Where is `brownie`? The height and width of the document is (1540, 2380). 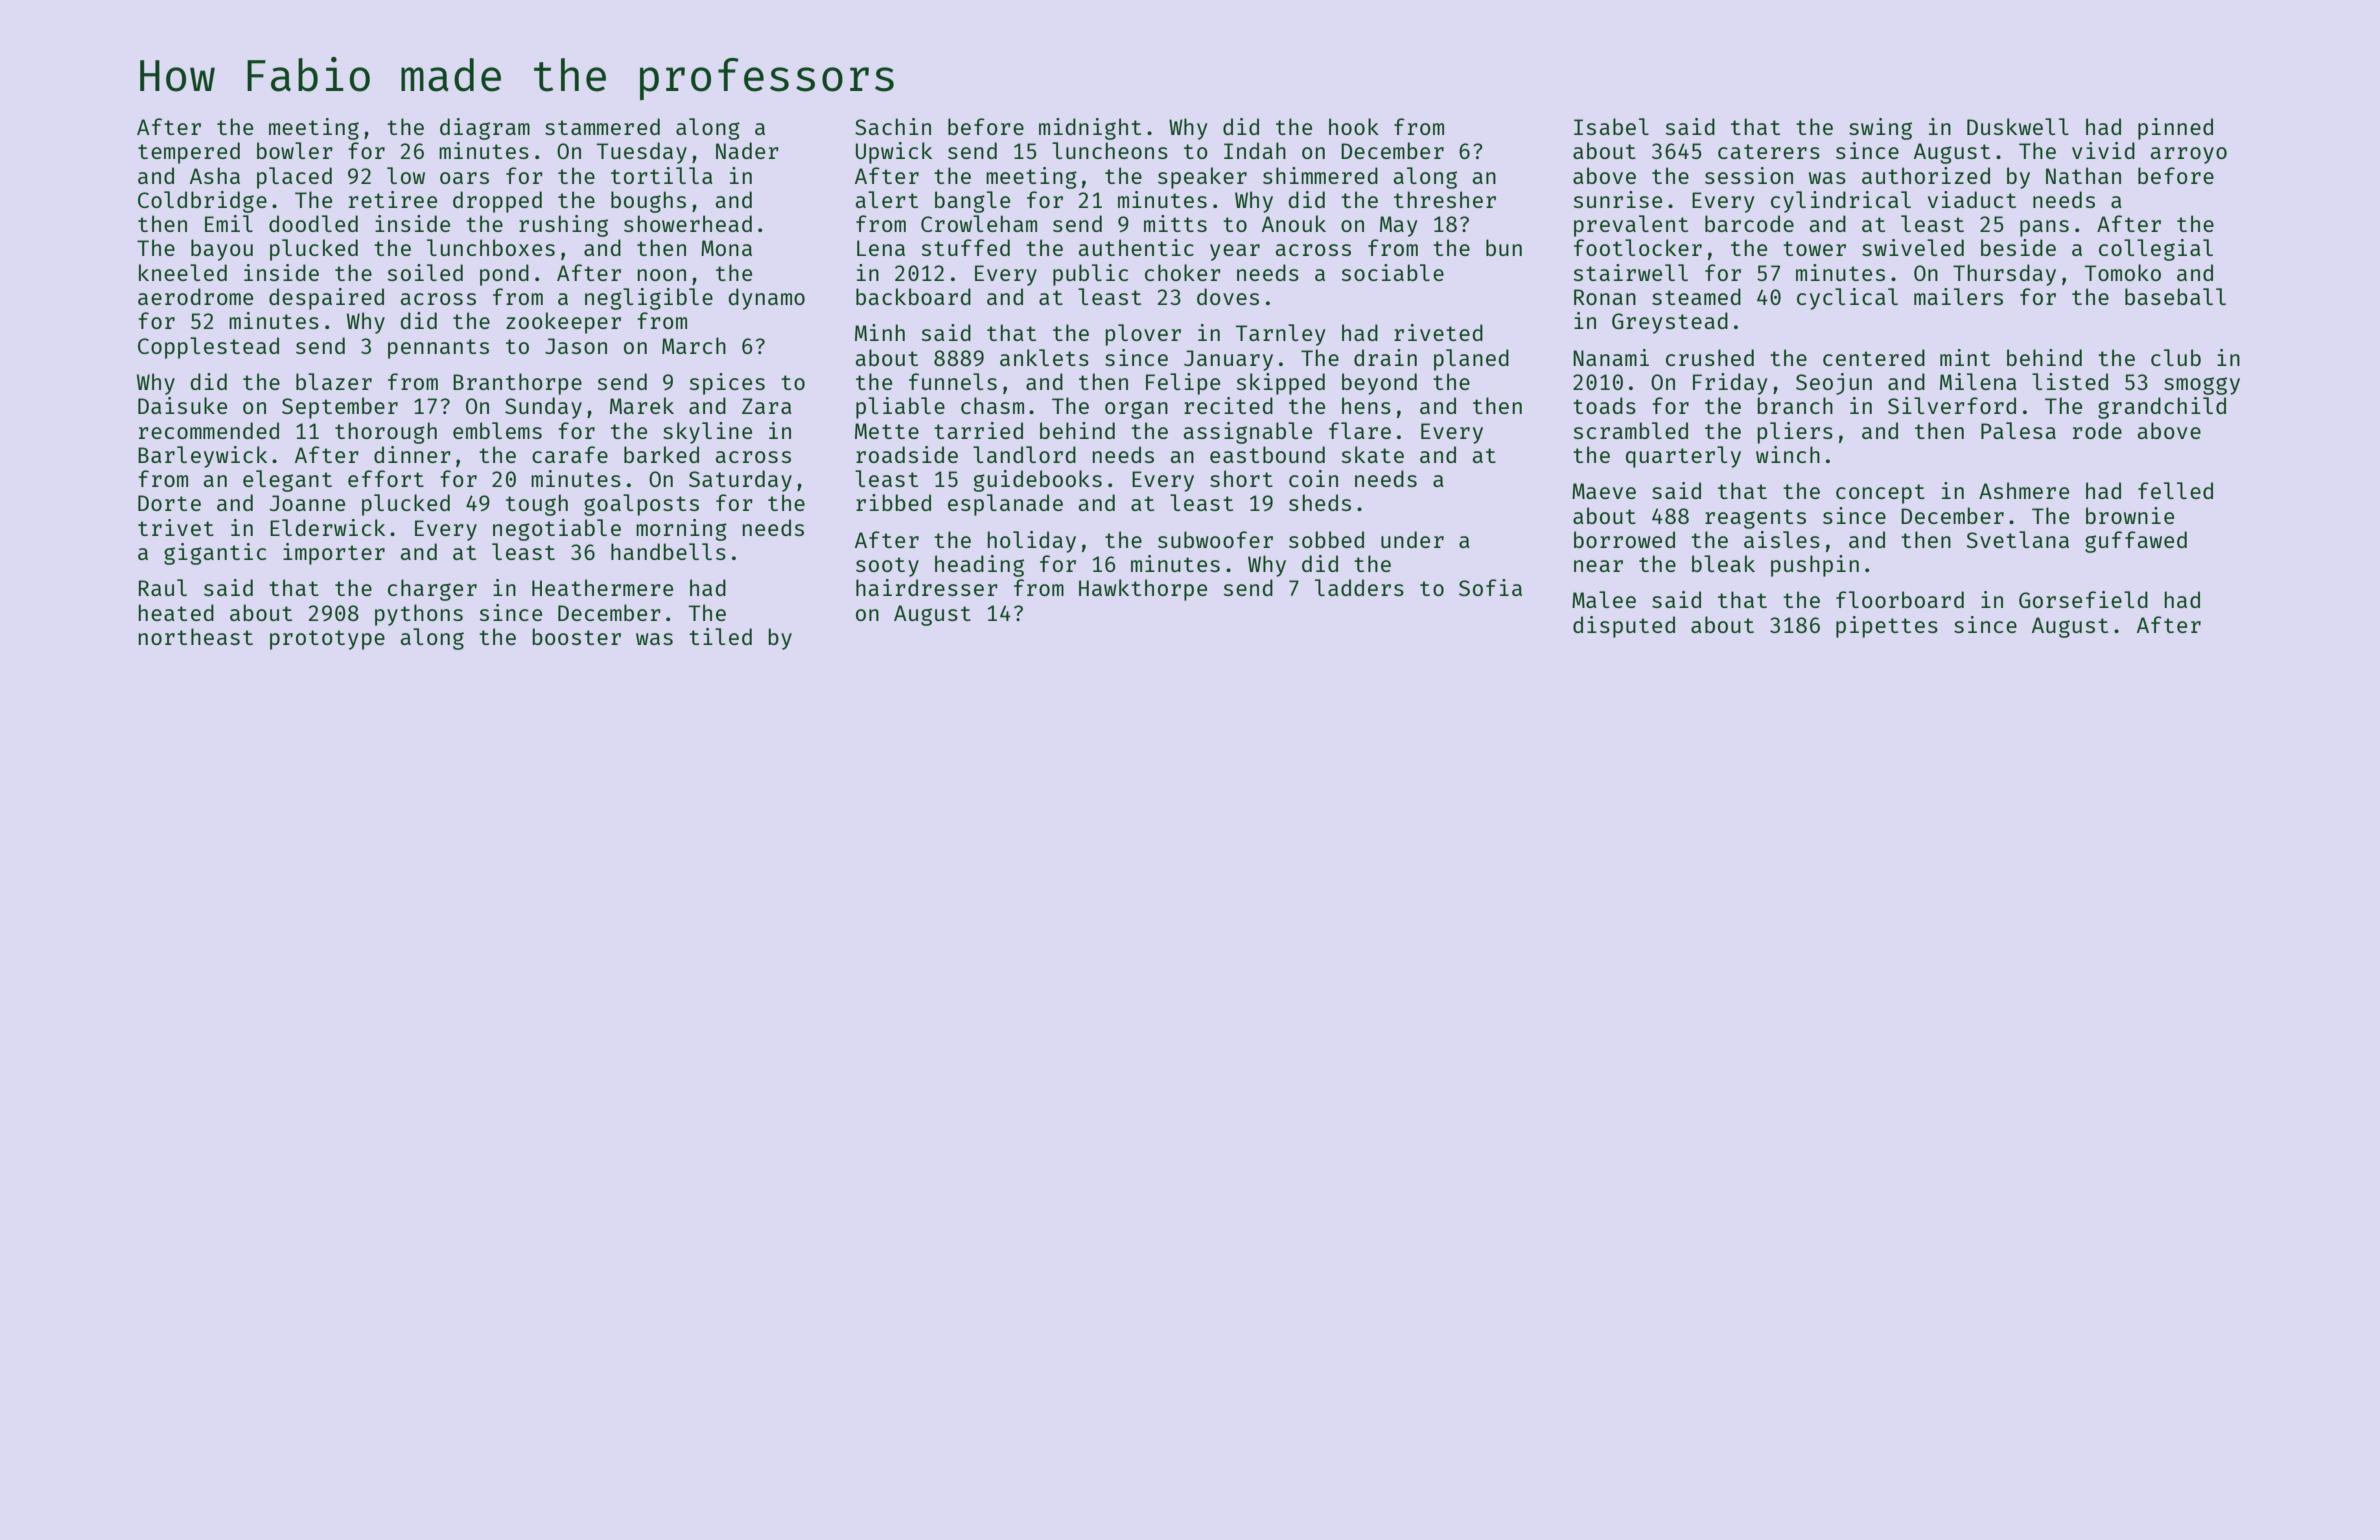 brownie is located at coordinates (2130, 515).
